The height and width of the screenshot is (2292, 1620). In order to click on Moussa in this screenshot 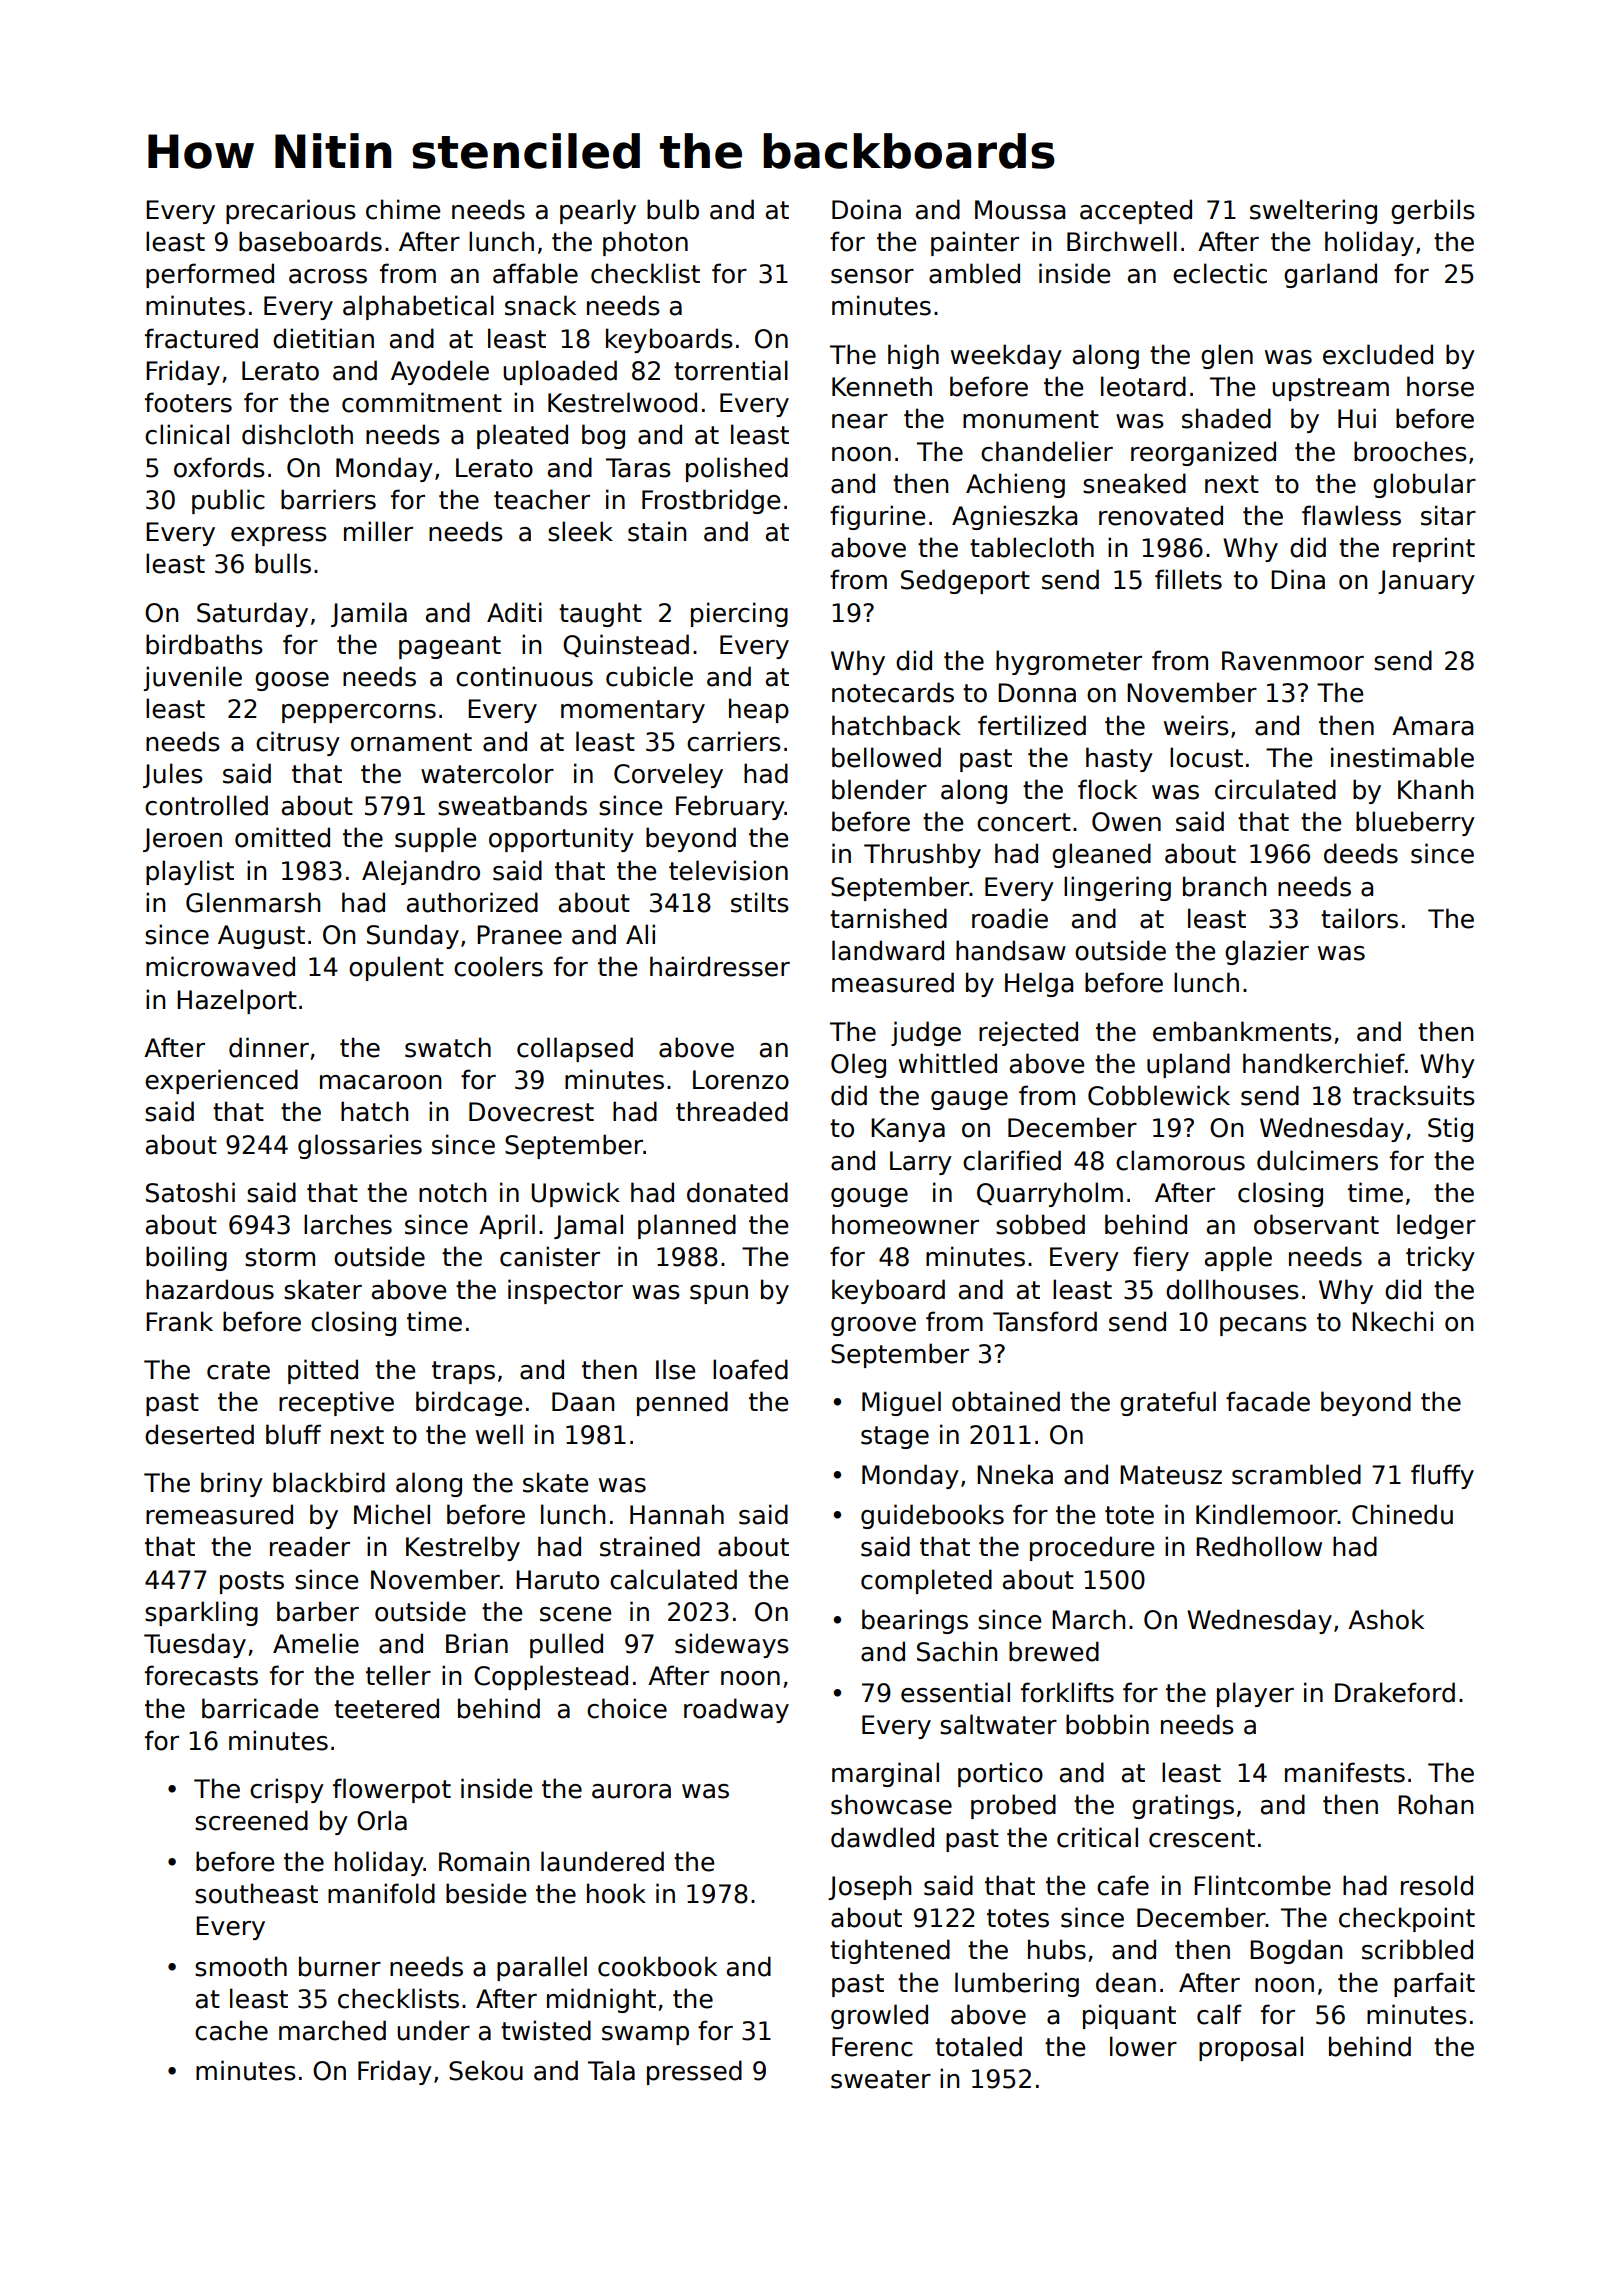, I will do `click(1020, 210)`.
